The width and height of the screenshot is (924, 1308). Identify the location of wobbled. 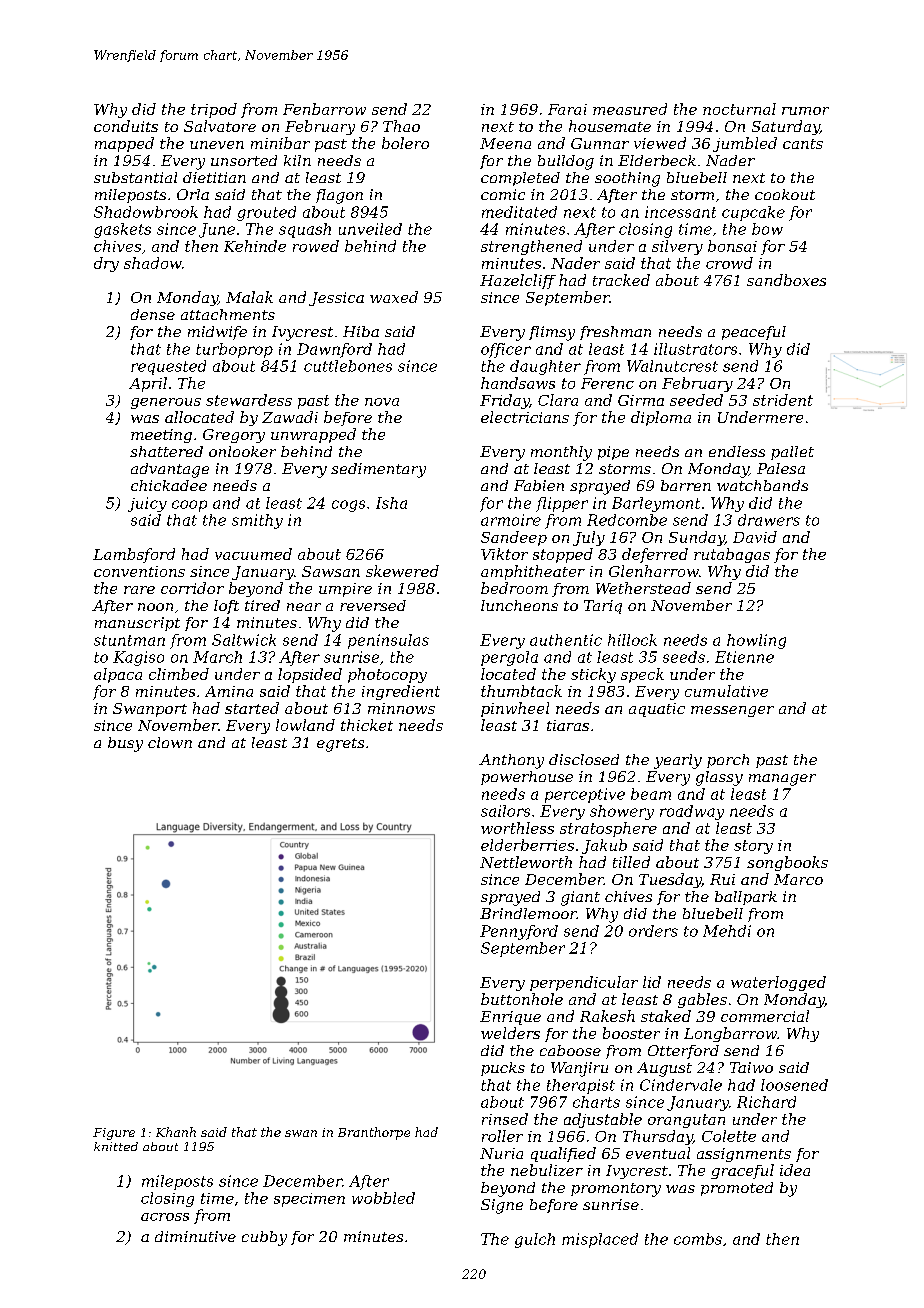
(383, 1198).
